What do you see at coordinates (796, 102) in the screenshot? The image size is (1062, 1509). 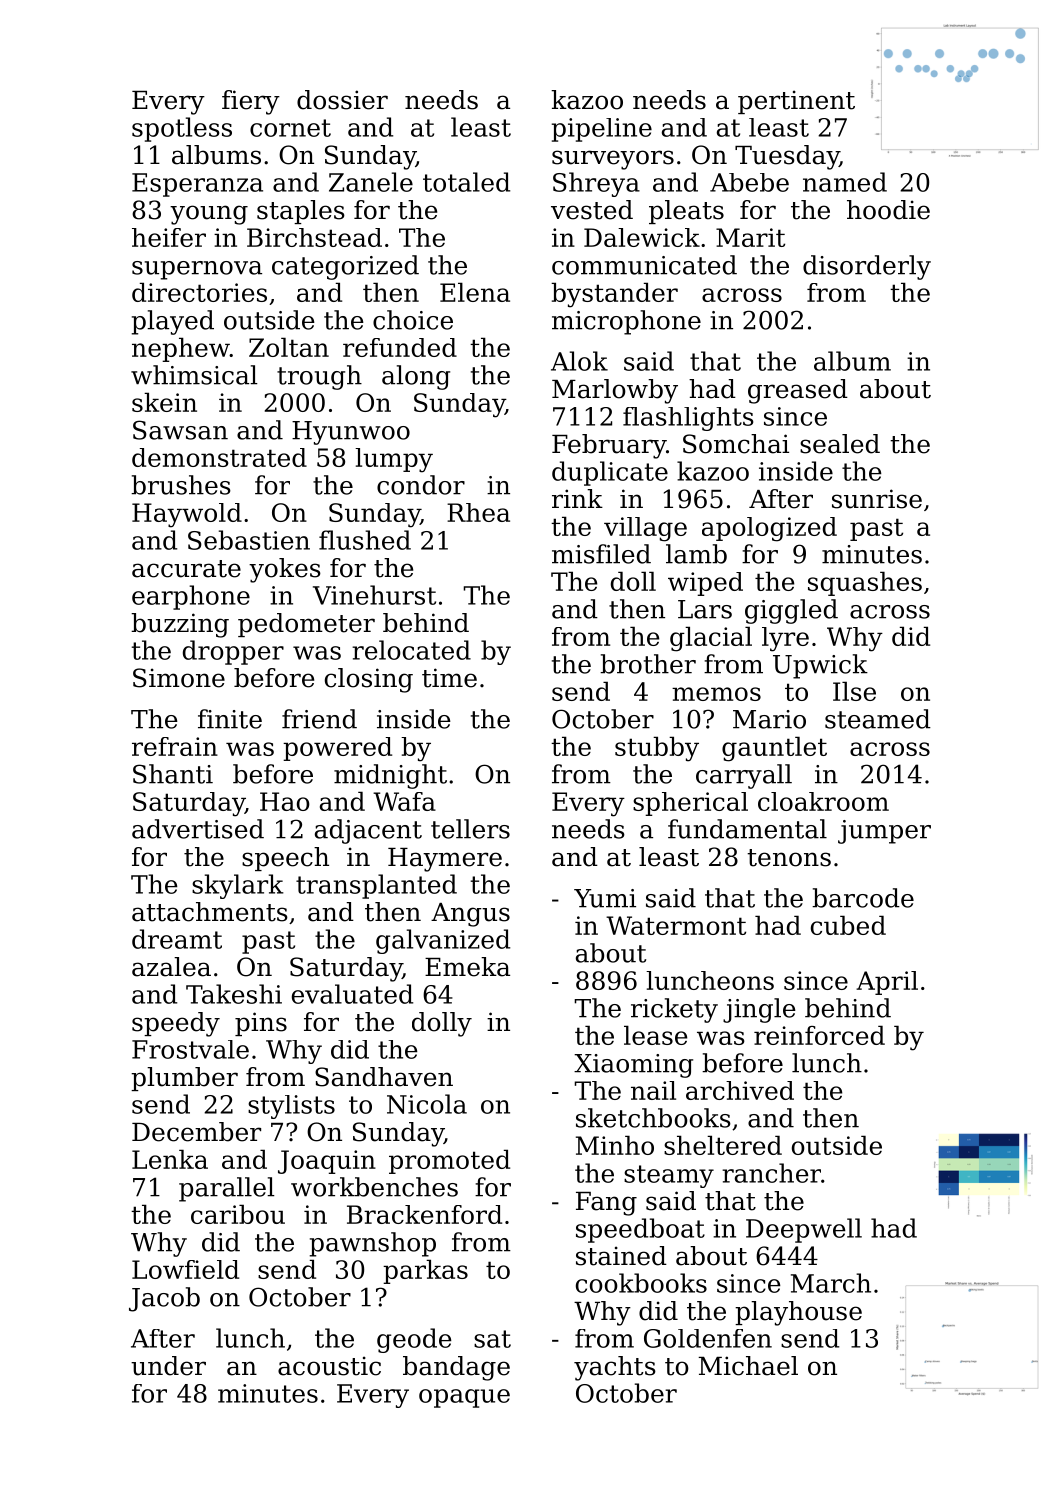 I see `pertinent` at bounding box center [796, 102].
